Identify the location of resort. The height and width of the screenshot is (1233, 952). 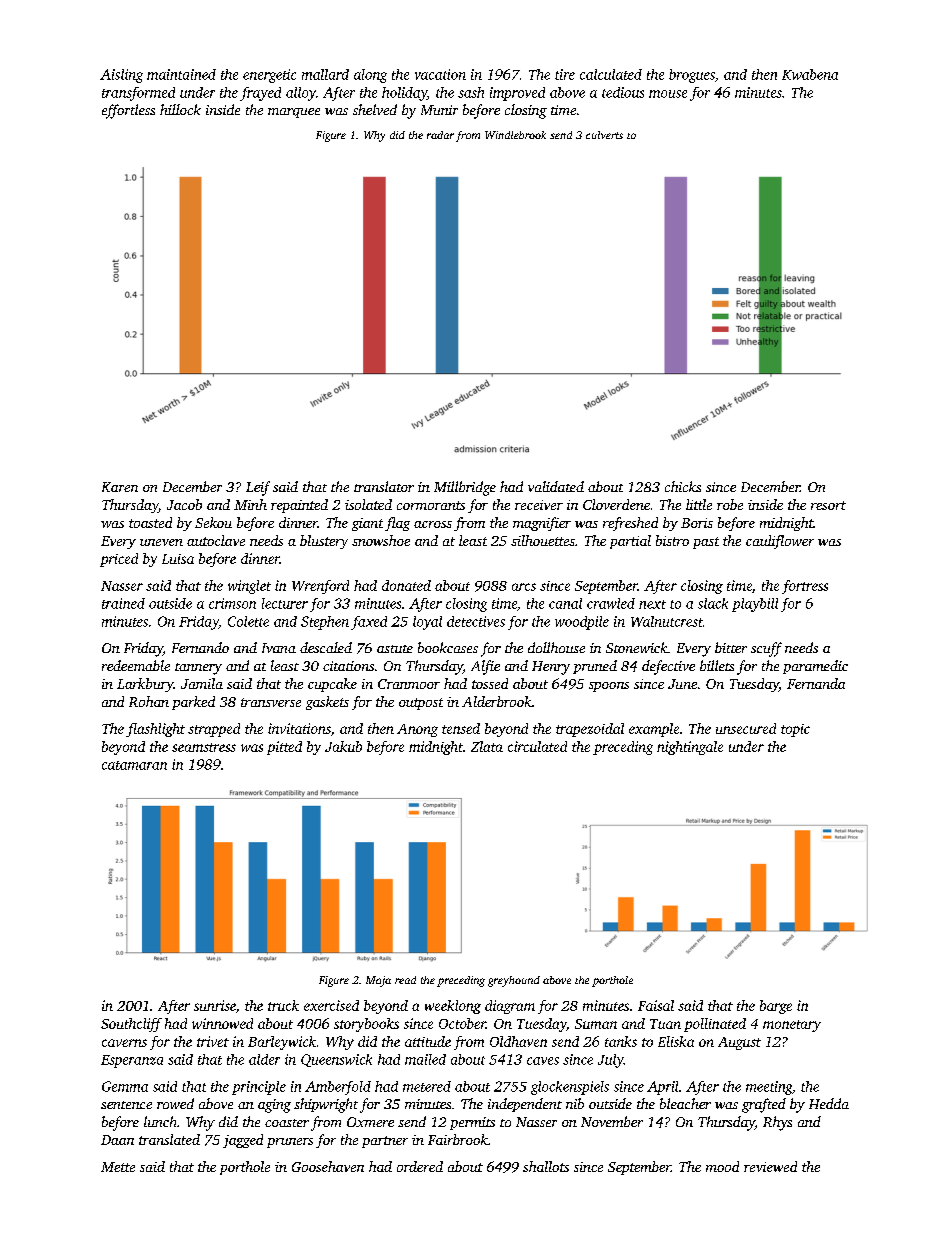
(828, 505).
